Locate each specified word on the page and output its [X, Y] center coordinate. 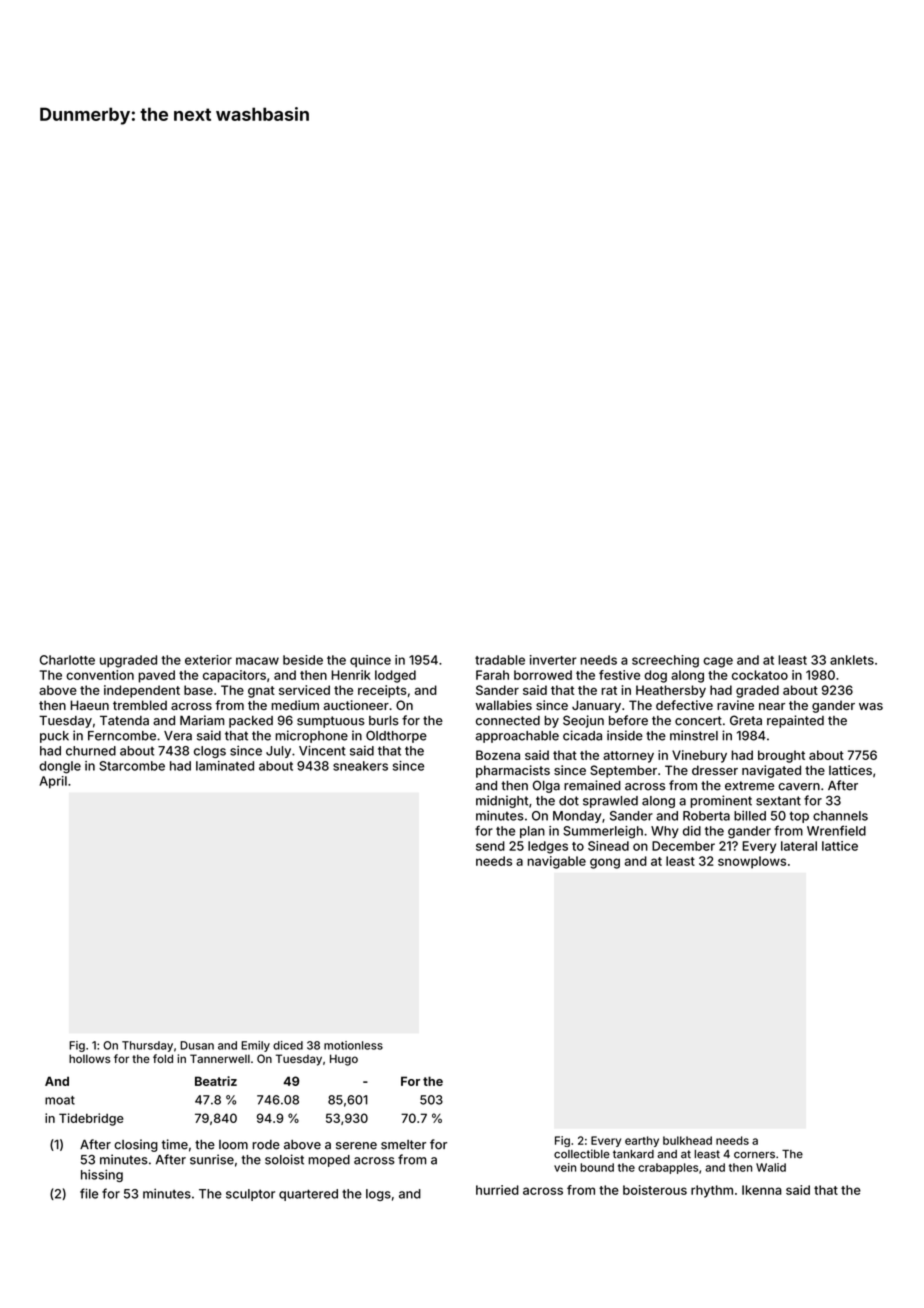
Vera [178, 736]
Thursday [147, 1046]
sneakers [360, 766]
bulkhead [687, 1140]
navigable [556, 862]
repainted [795, 721]
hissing [102, 1175]
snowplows [752, 862]
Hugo [344, 1060]
